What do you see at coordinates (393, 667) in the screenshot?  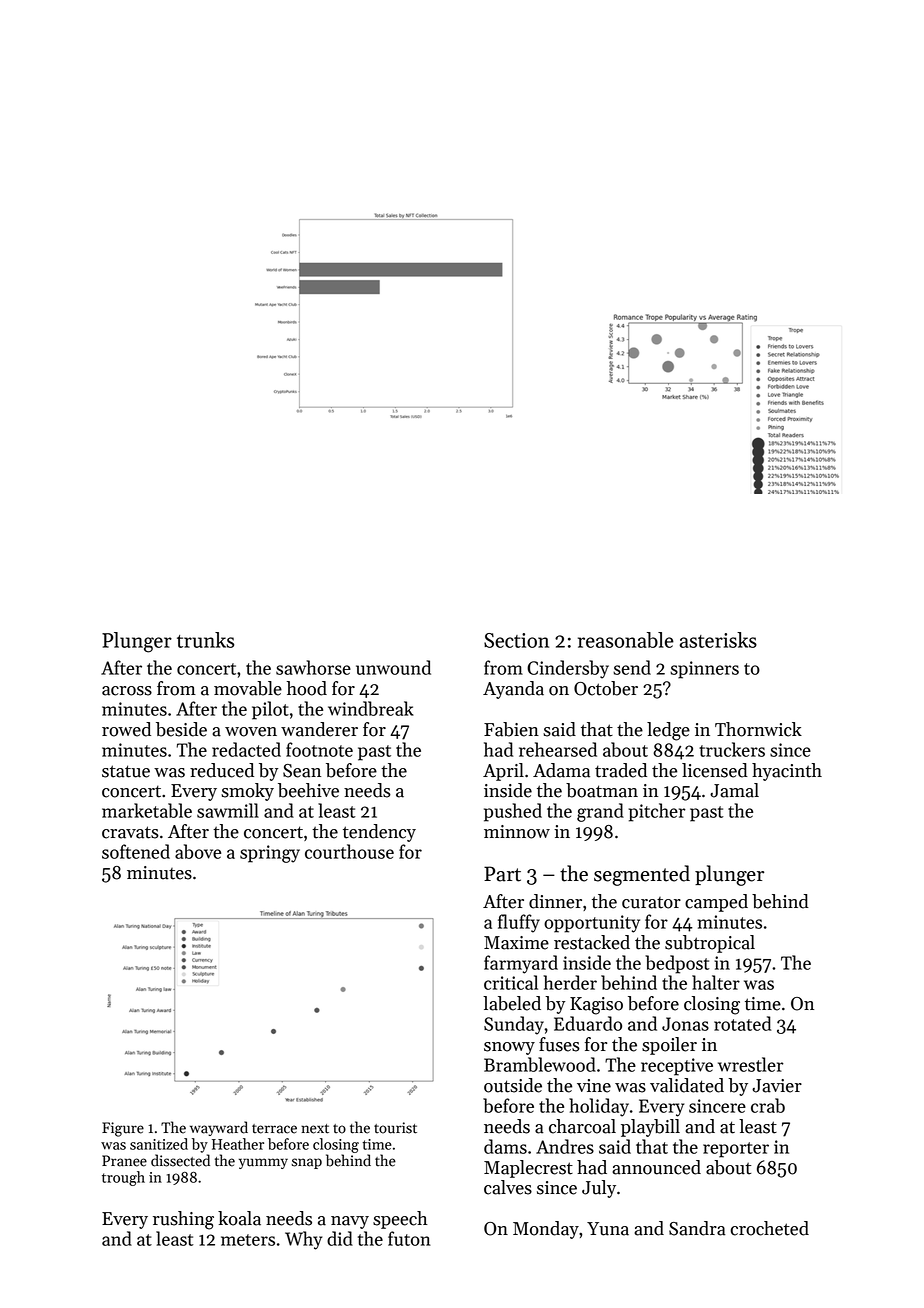 I see `unwound` at bounding box center [393, 667].
